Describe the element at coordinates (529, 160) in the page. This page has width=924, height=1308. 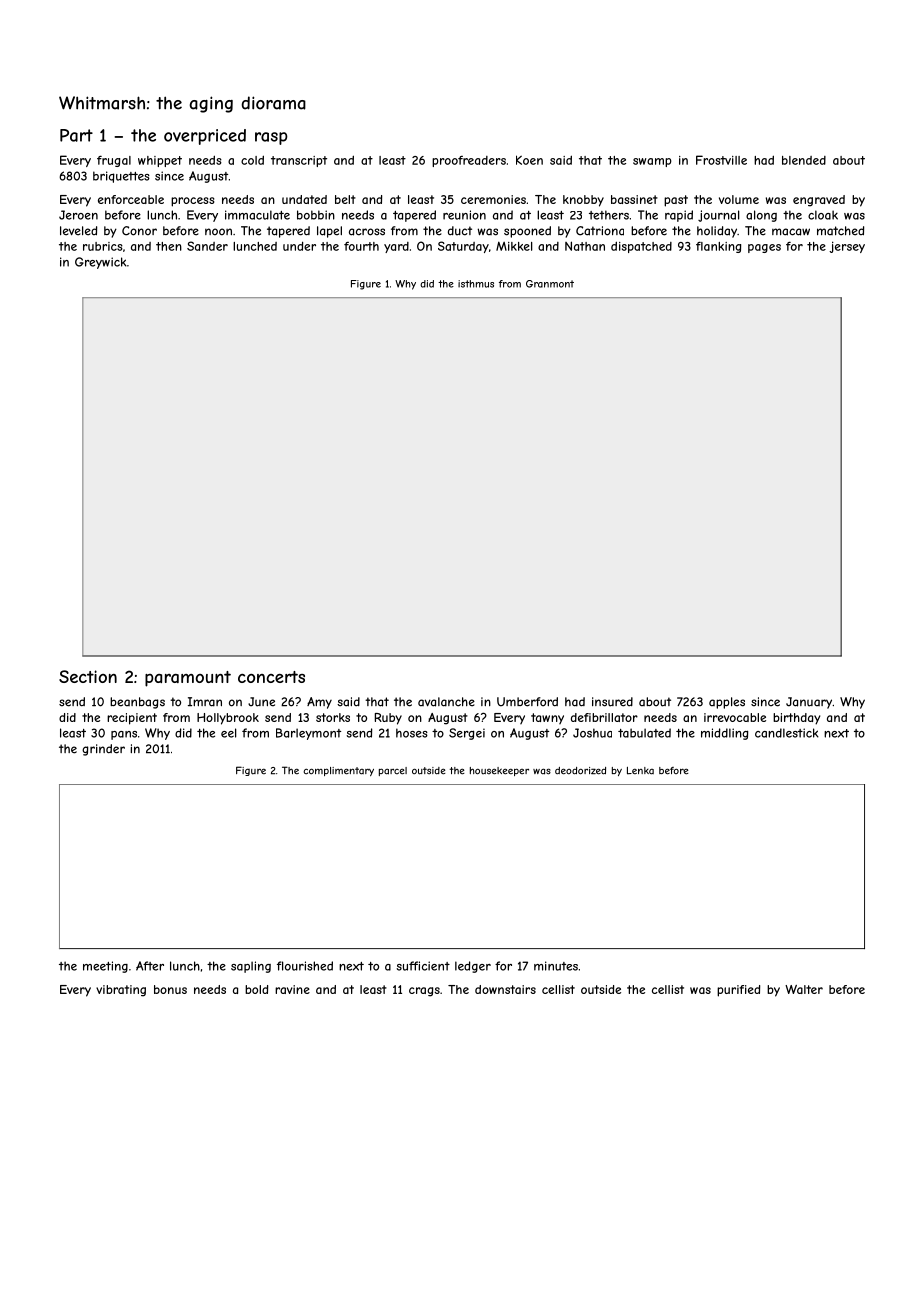
I see `Koen` at that location.
